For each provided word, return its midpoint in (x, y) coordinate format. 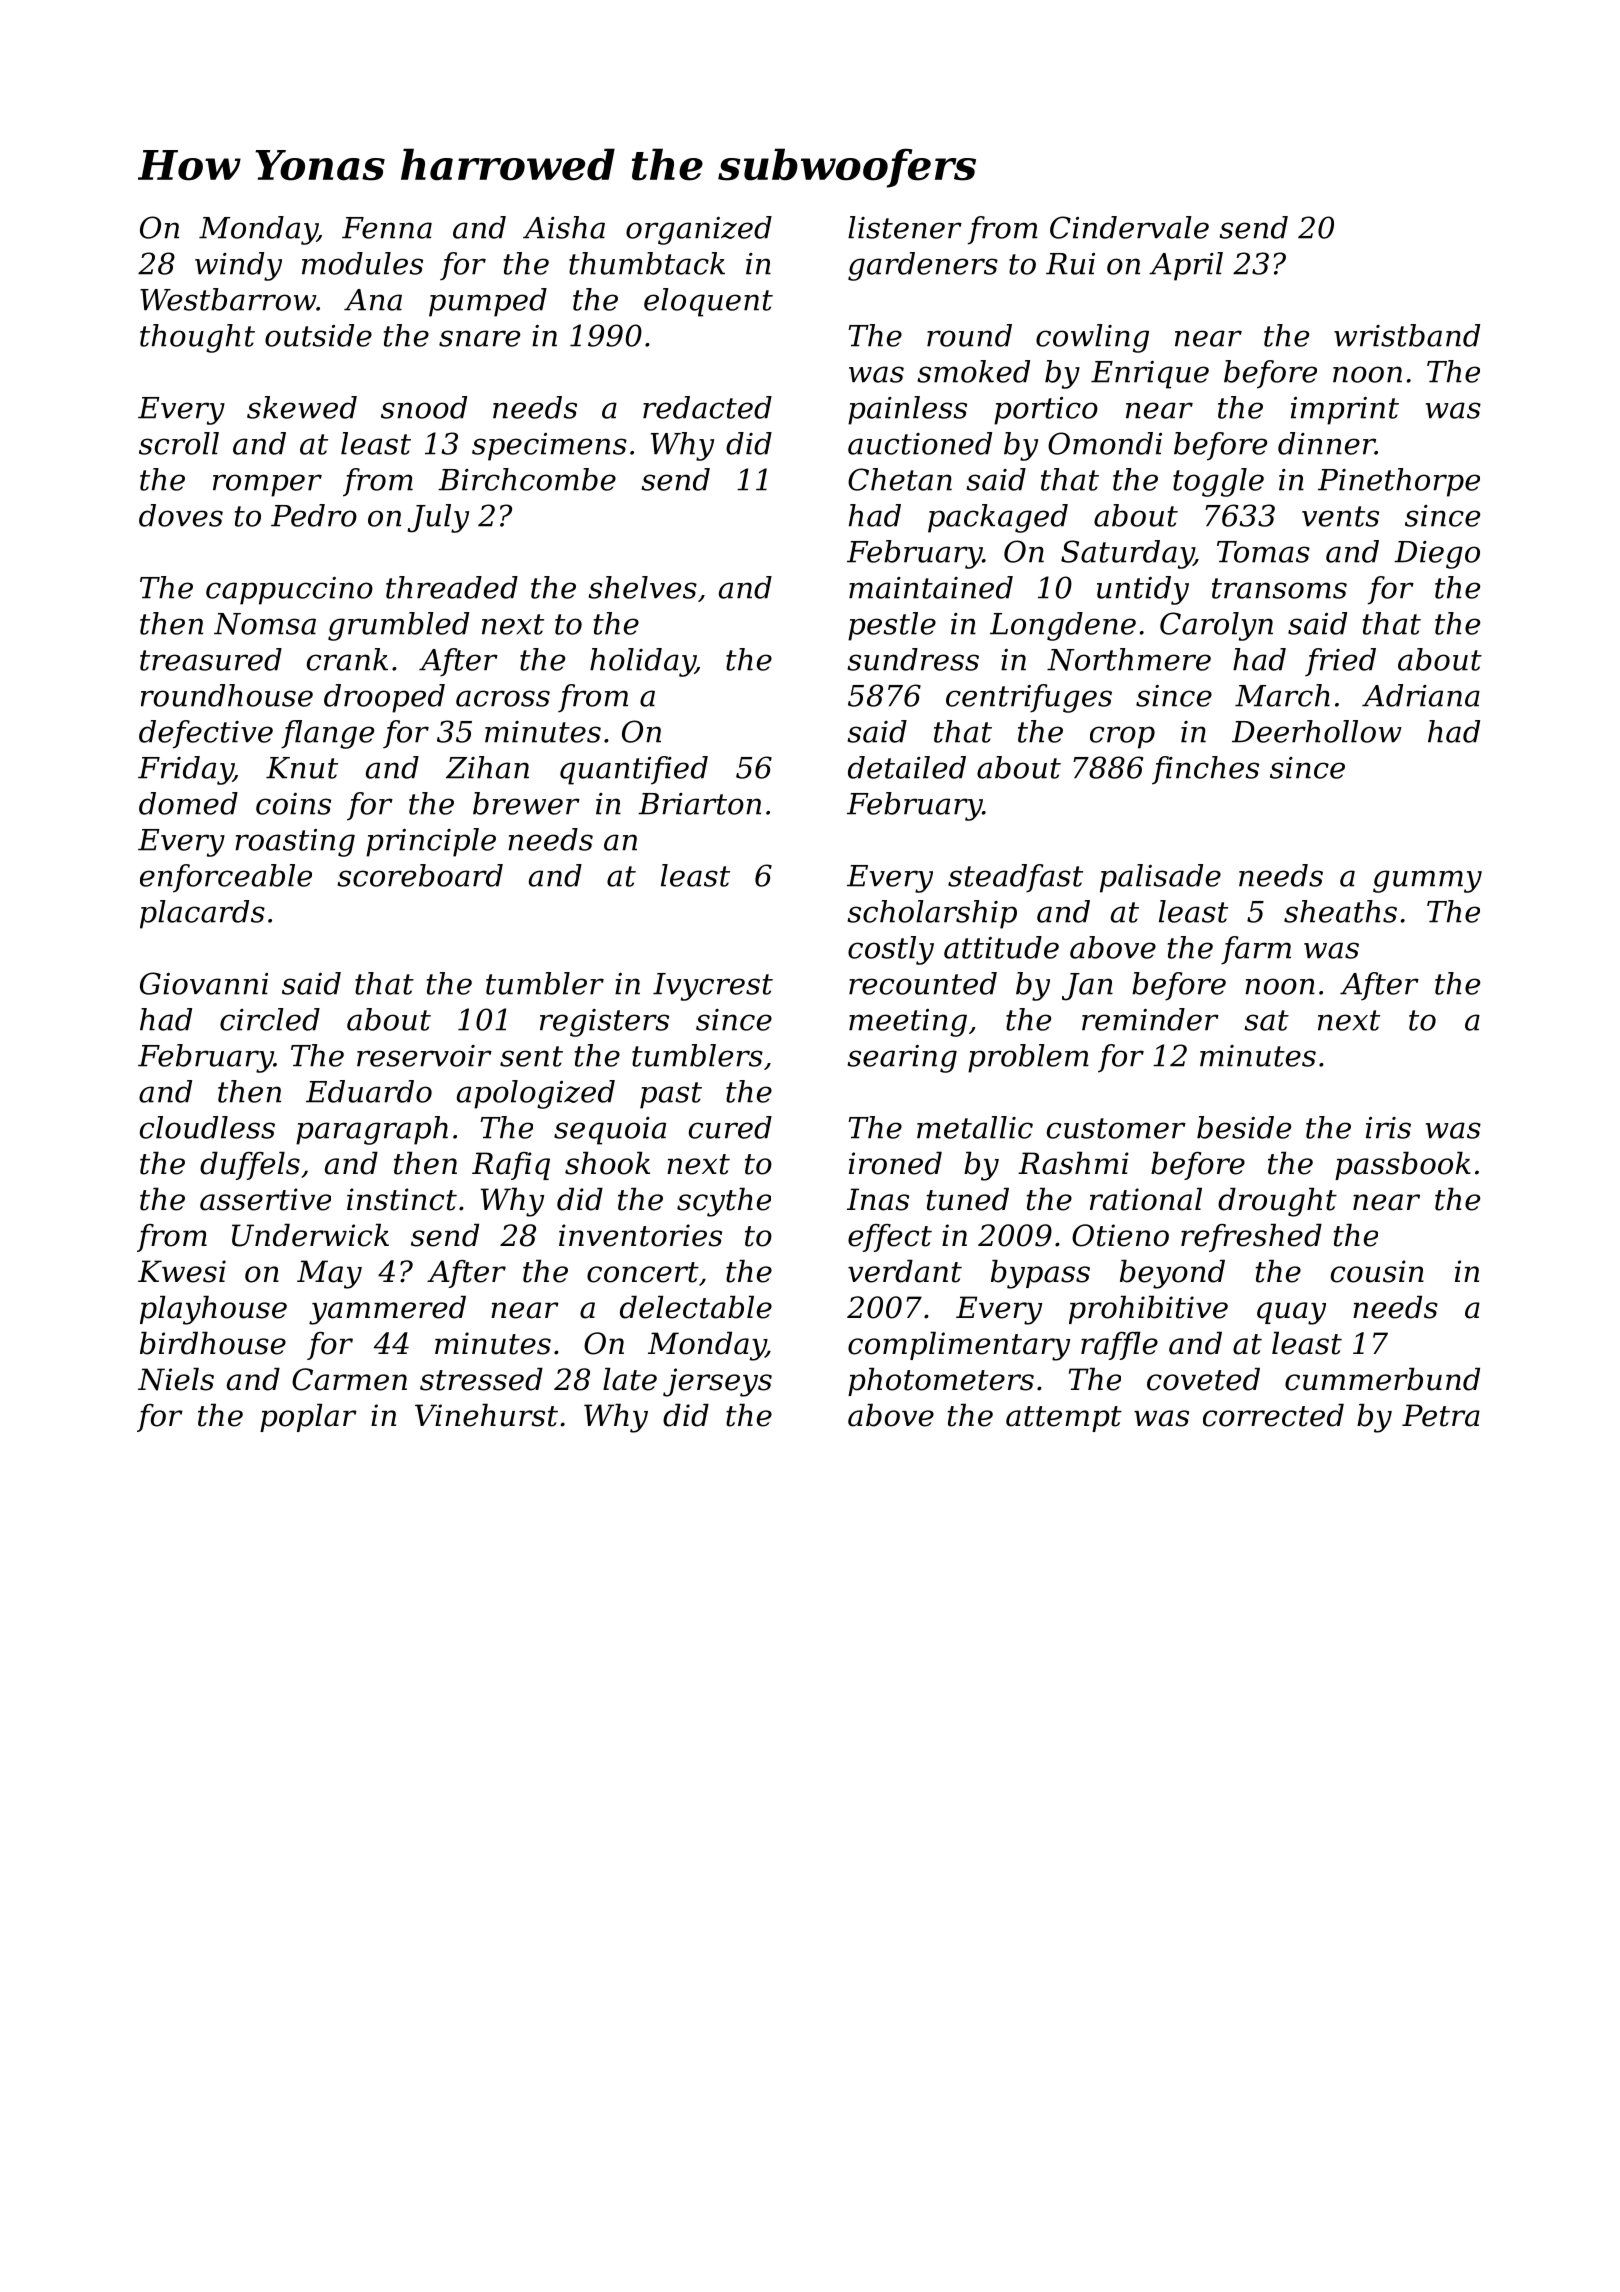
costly (891, 950)
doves (181, 515)
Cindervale (1129, 227)
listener (905, 227)
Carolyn (1216, 626)
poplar (308, 1418)
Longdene (1063, 626)
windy (238, 266)
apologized (536, 1094)
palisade (1160, 878)
